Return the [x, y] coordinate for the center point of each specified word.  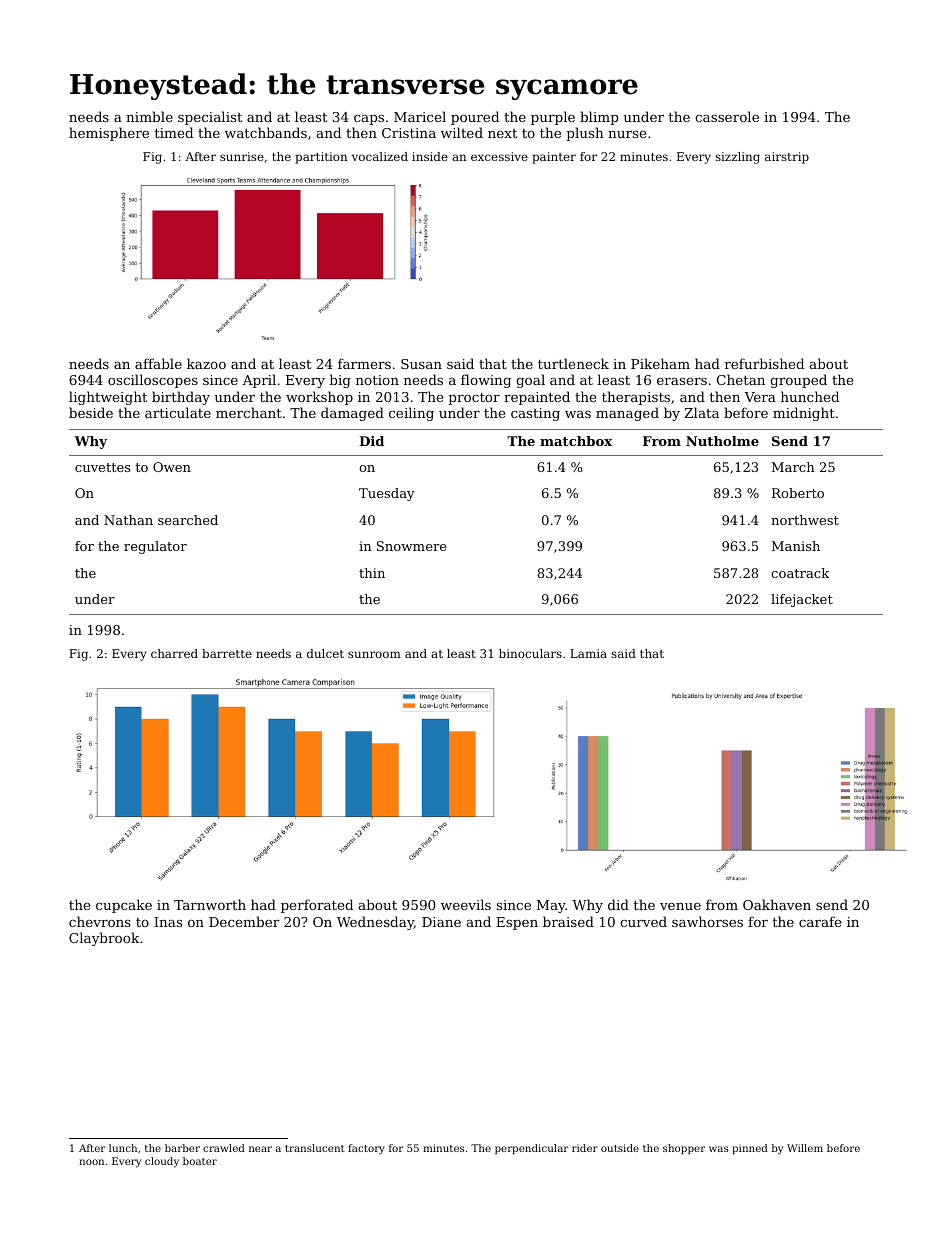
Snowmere [411, 546]
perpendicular [531, 1149]
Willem [805, 1148]
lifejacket [802, 600]
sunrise [242, 156]
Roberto [798, 493]
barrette [227, 653]
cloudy [162, 1162]
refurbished [764, 363]
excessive [499, 156]
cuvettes [103, 467]
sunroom [374, 654]
